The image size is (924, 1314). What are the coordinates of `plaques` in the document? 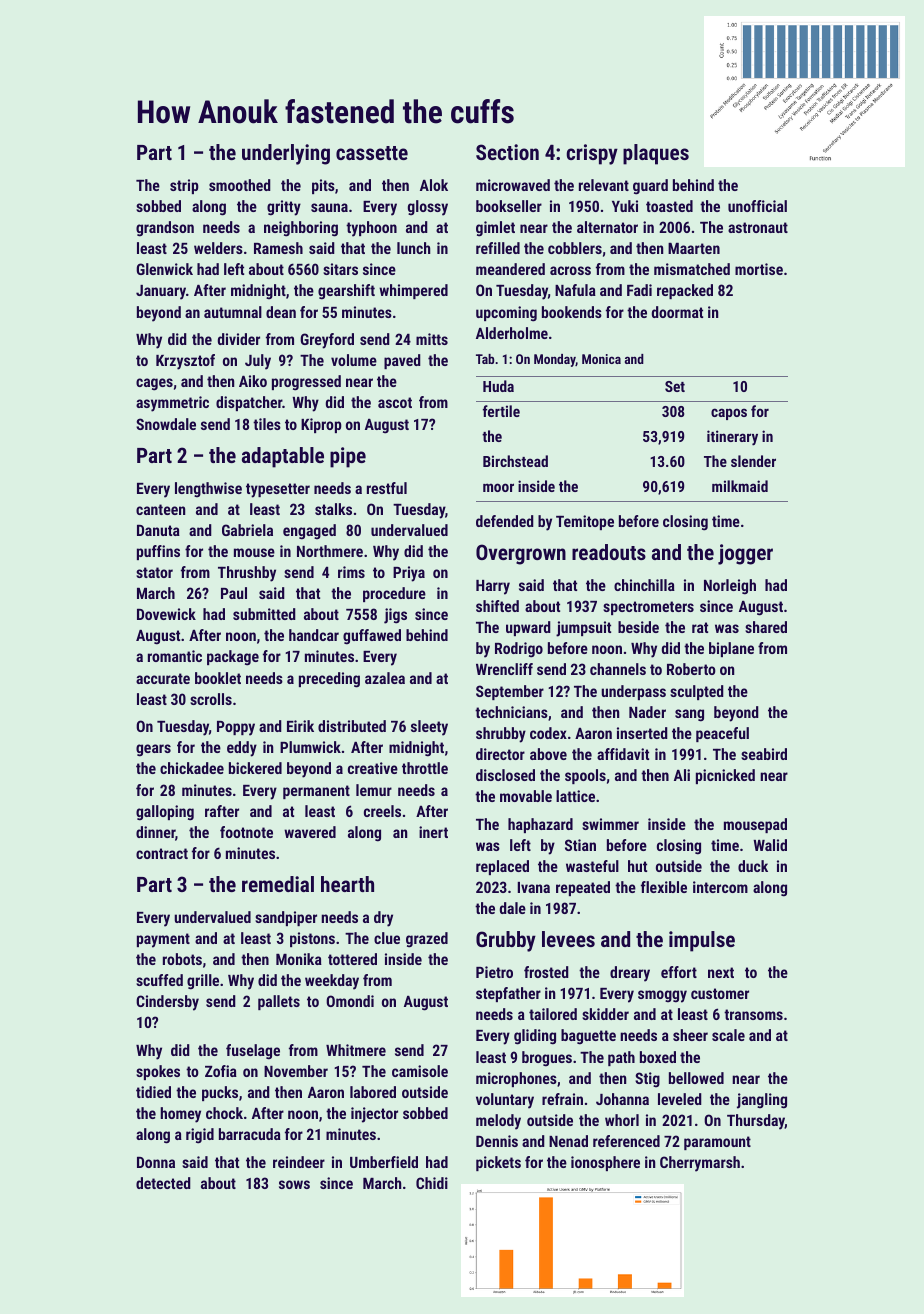 It's located at (656, 154).
